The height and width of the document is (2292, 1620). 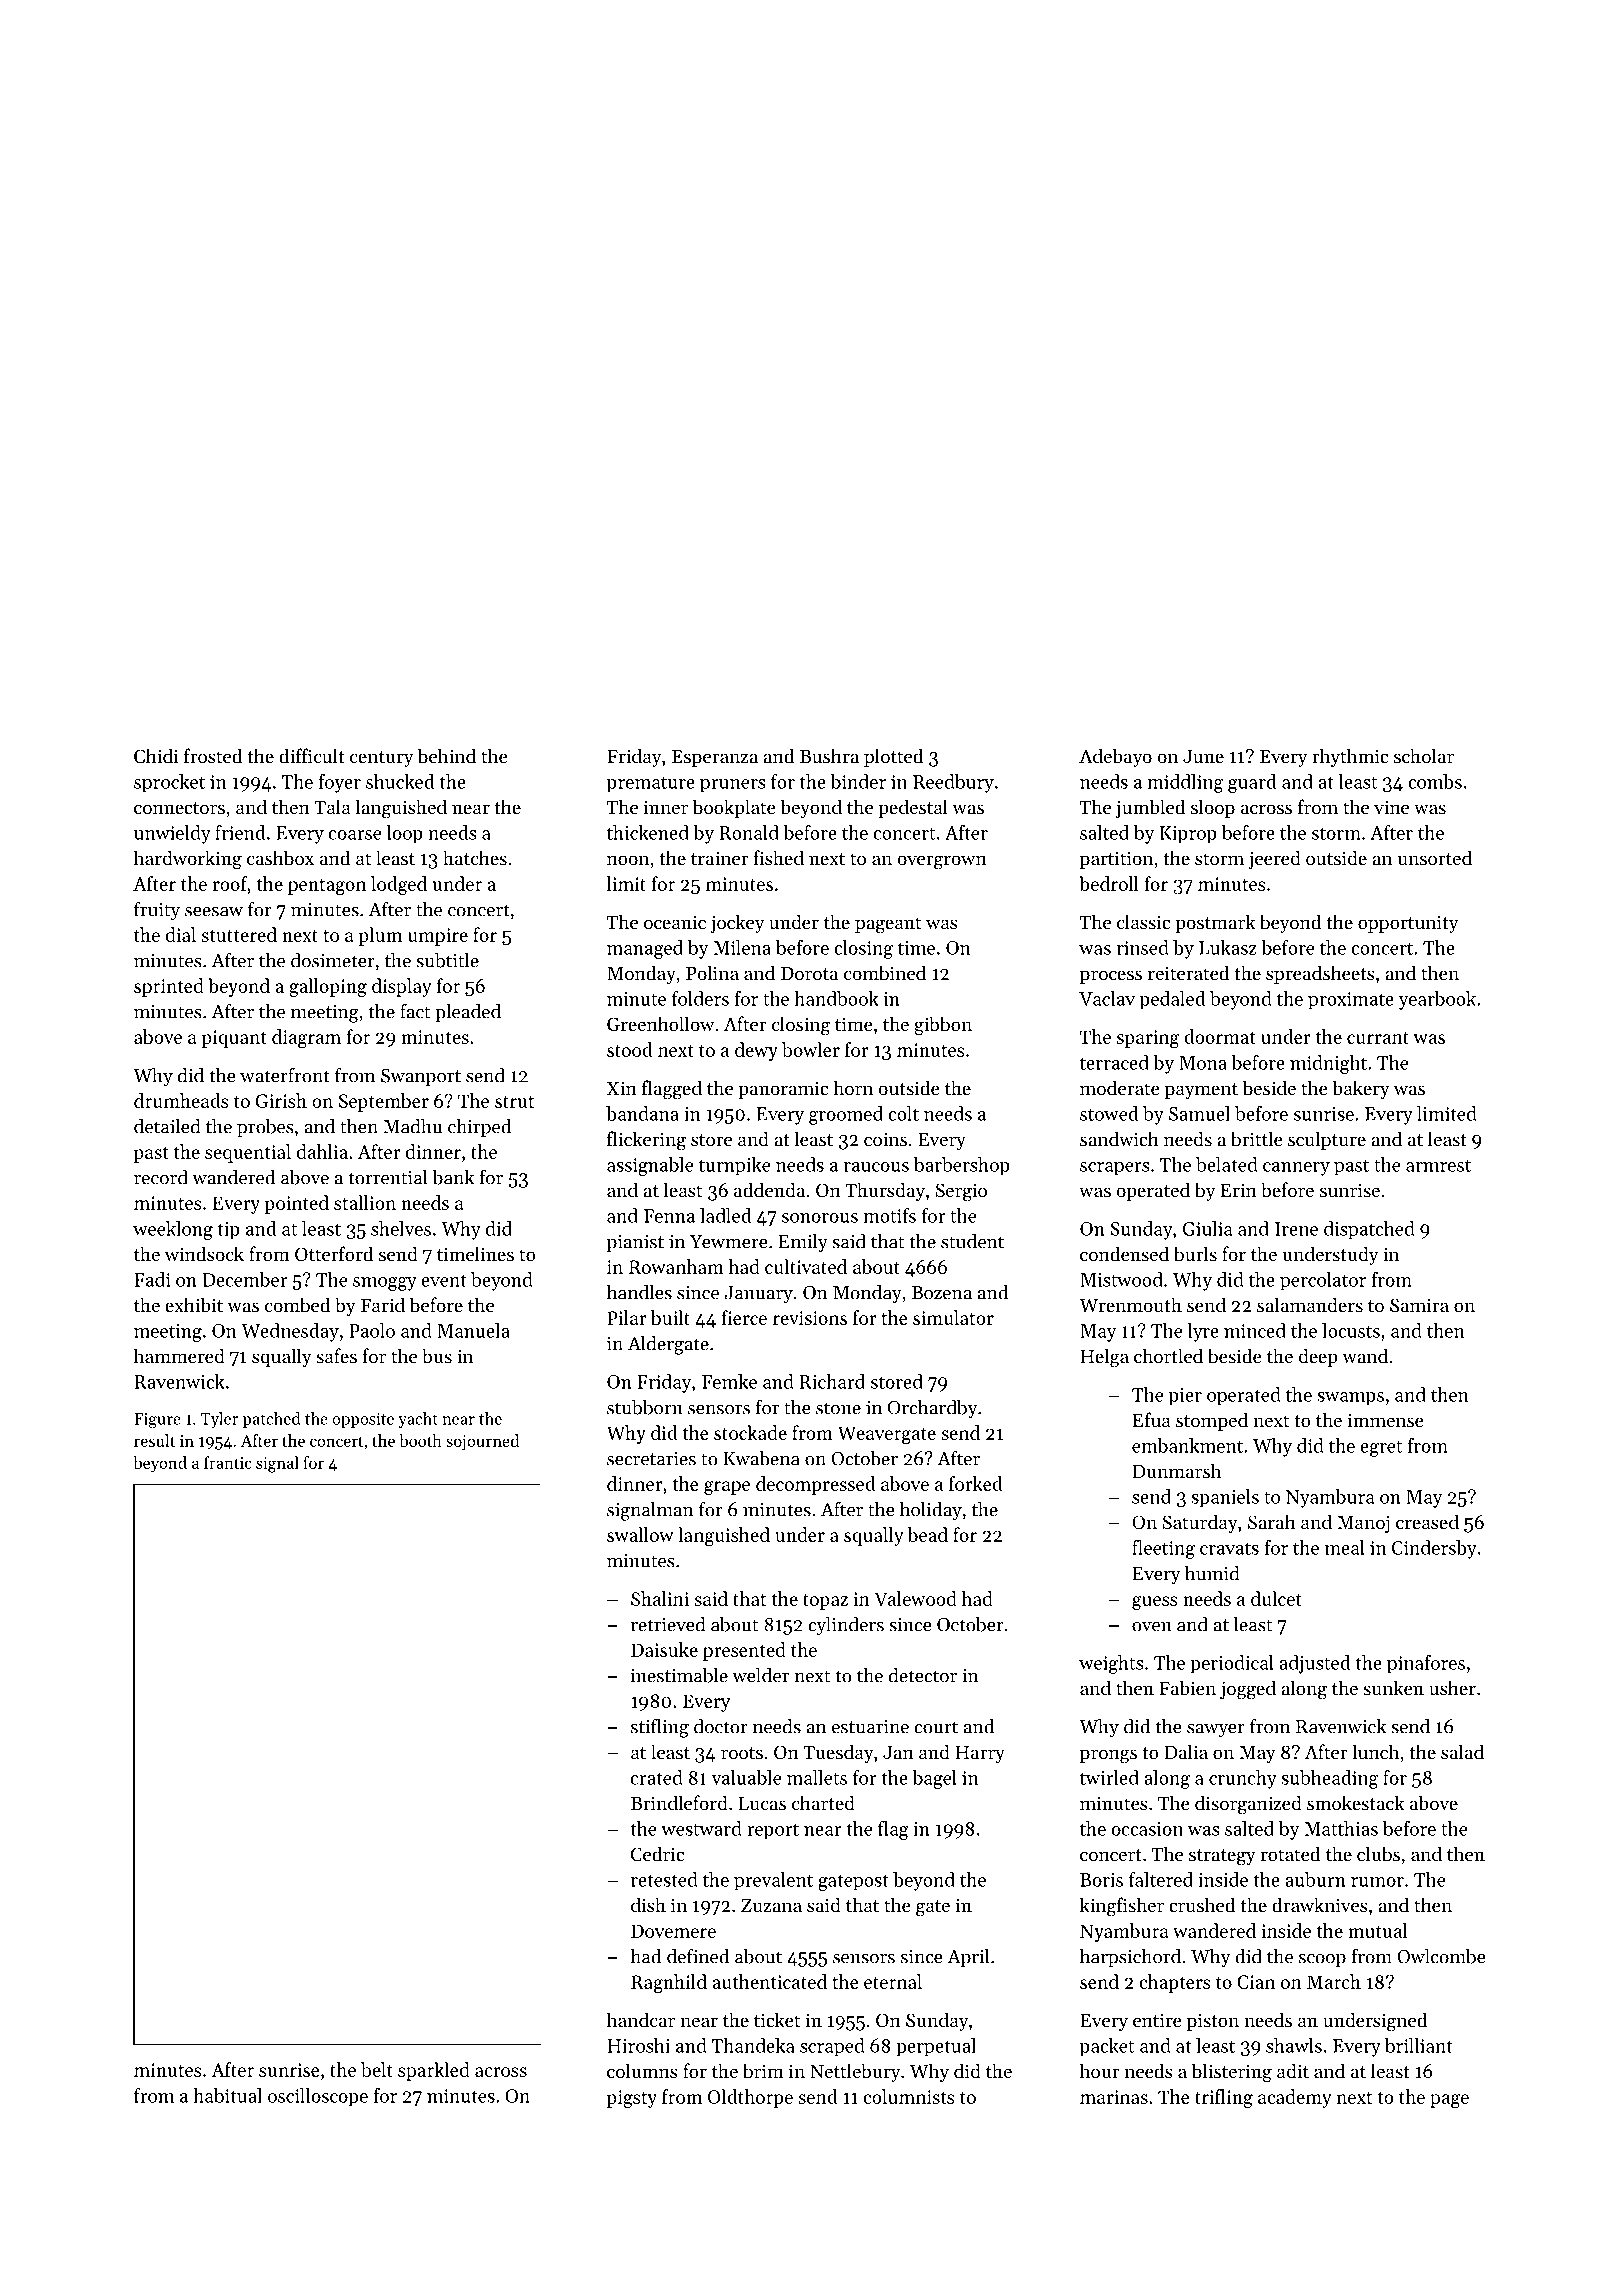 I want to click on doctor, so click(x=721, y=1726).
